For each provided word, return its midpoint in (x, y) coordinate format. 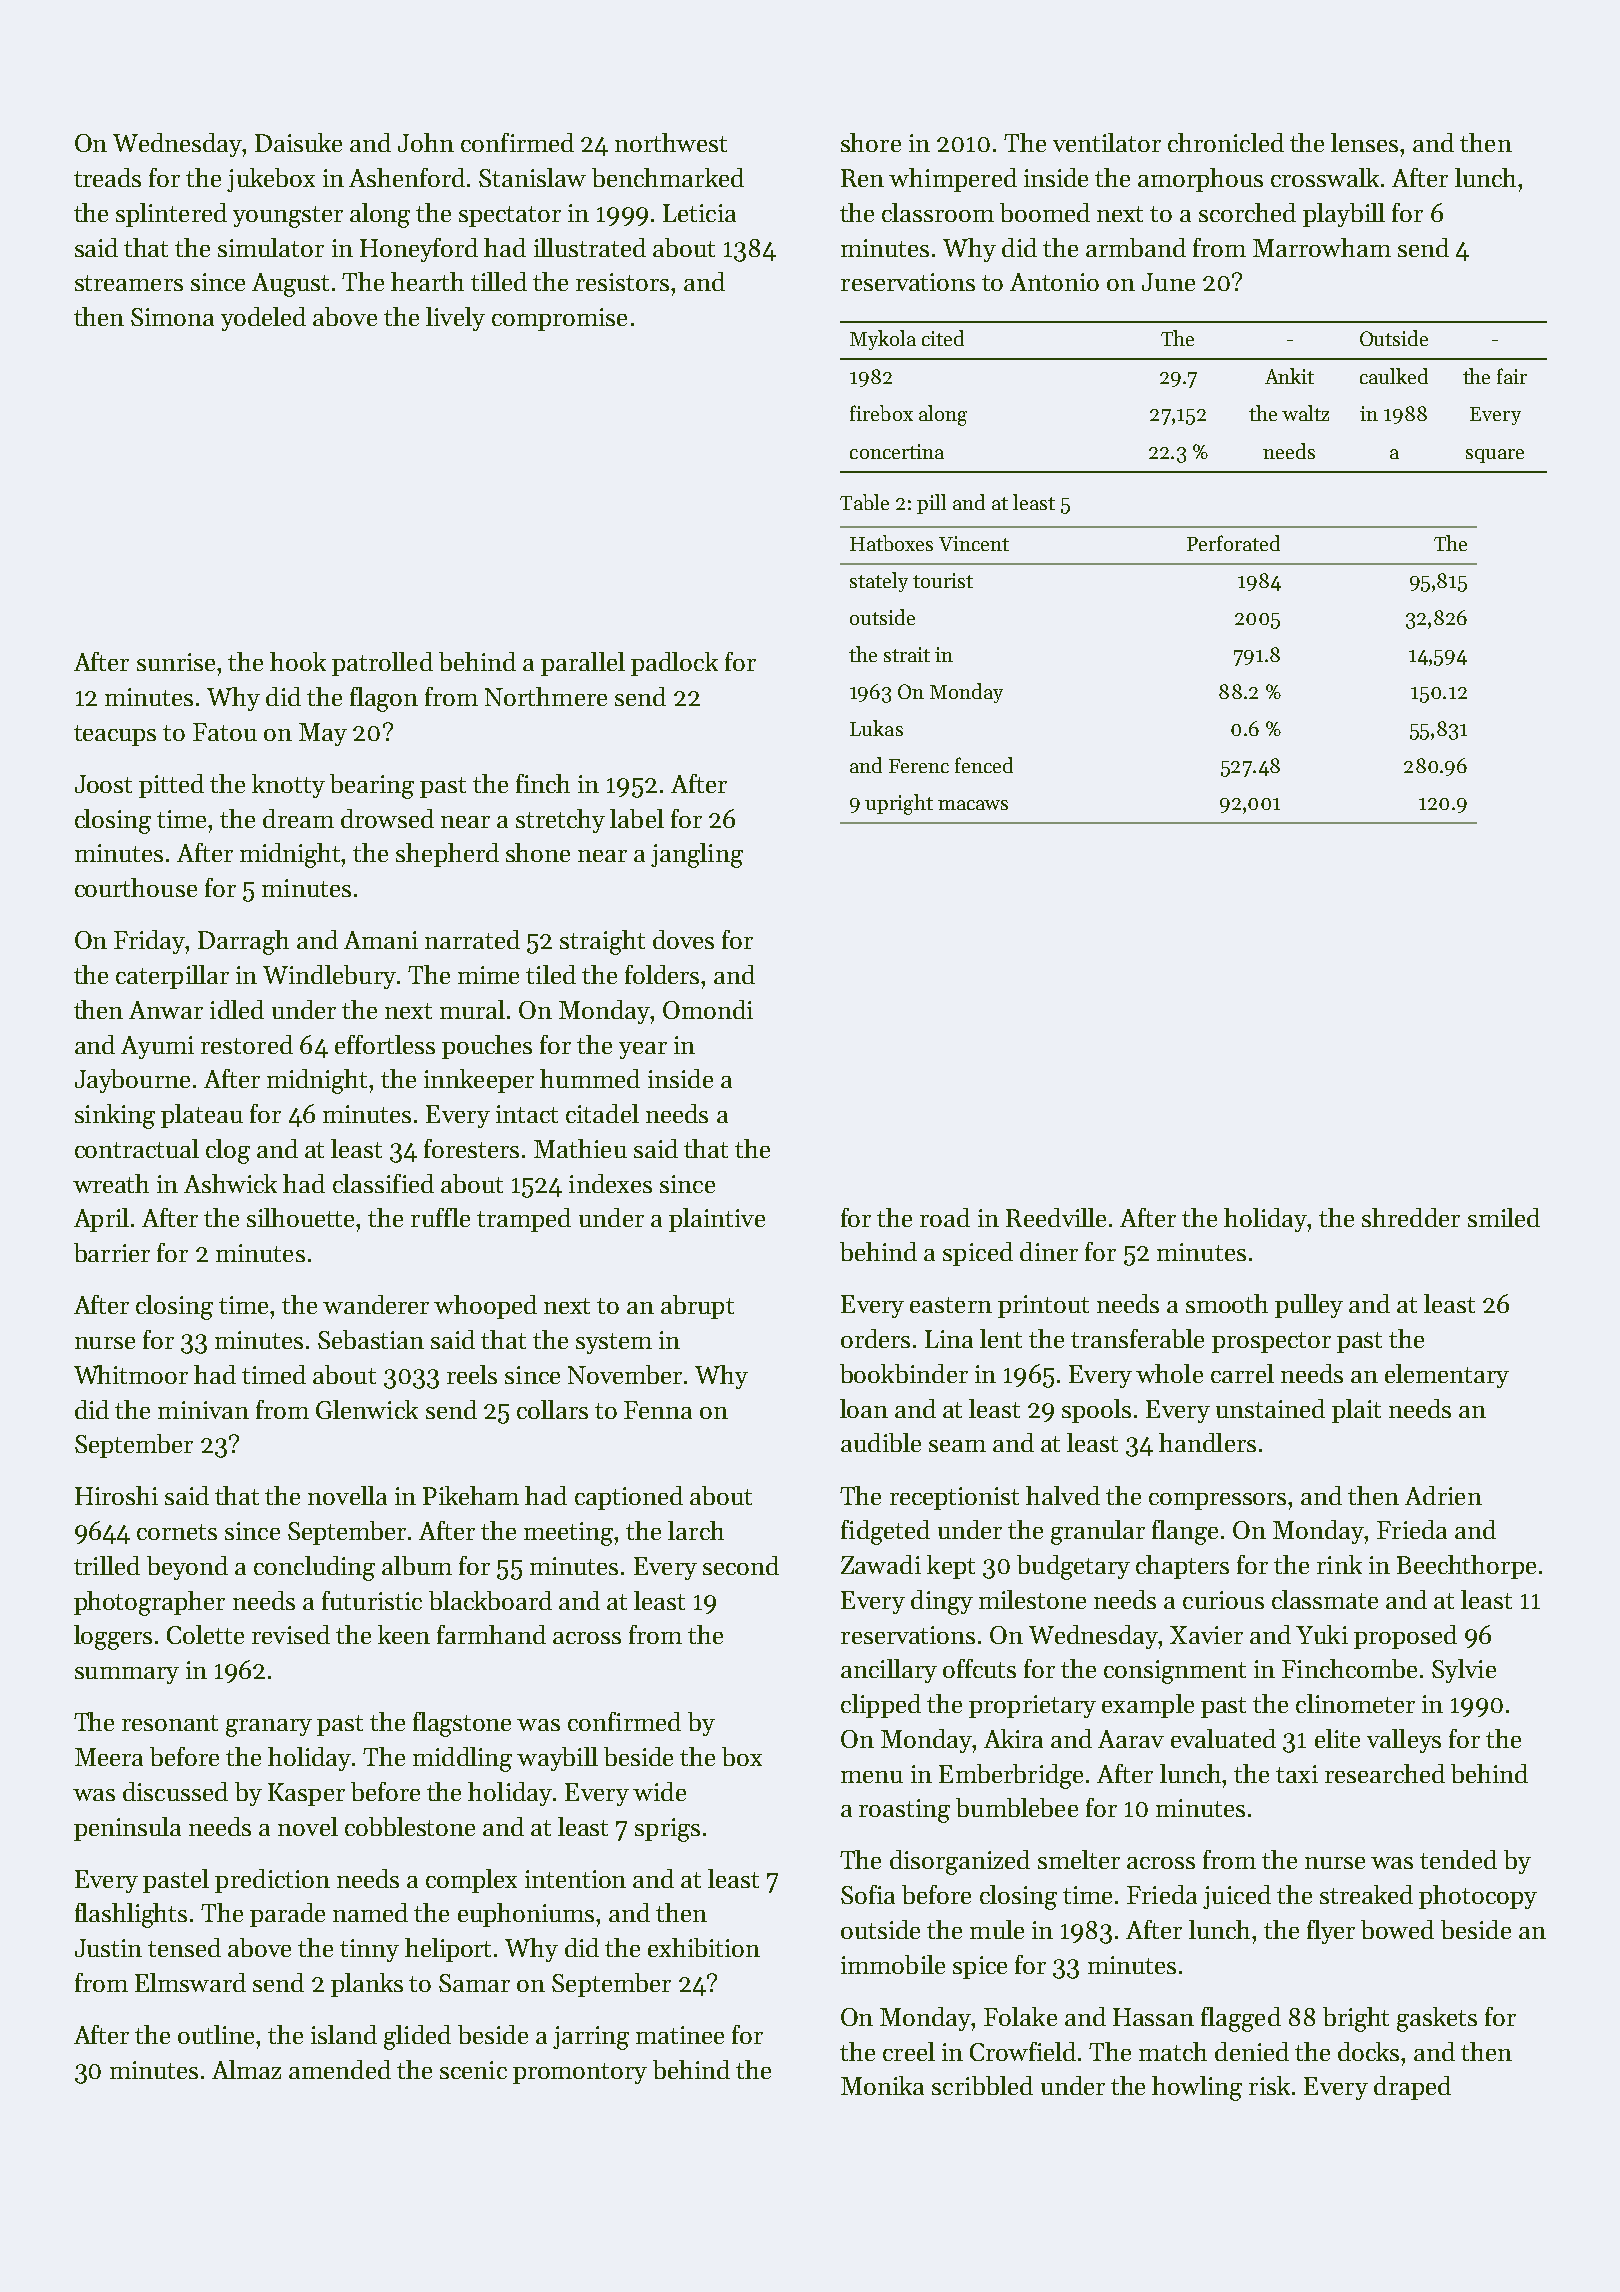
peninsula (127, 1829)
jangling (697, 855)
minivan (203, 1410)
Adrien (1443, 1495)
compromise (559, 319)
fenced (984, 765)
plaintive (717, 1220)
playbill (1344, 215)
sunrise (176, 662)
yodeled (263, 319)
